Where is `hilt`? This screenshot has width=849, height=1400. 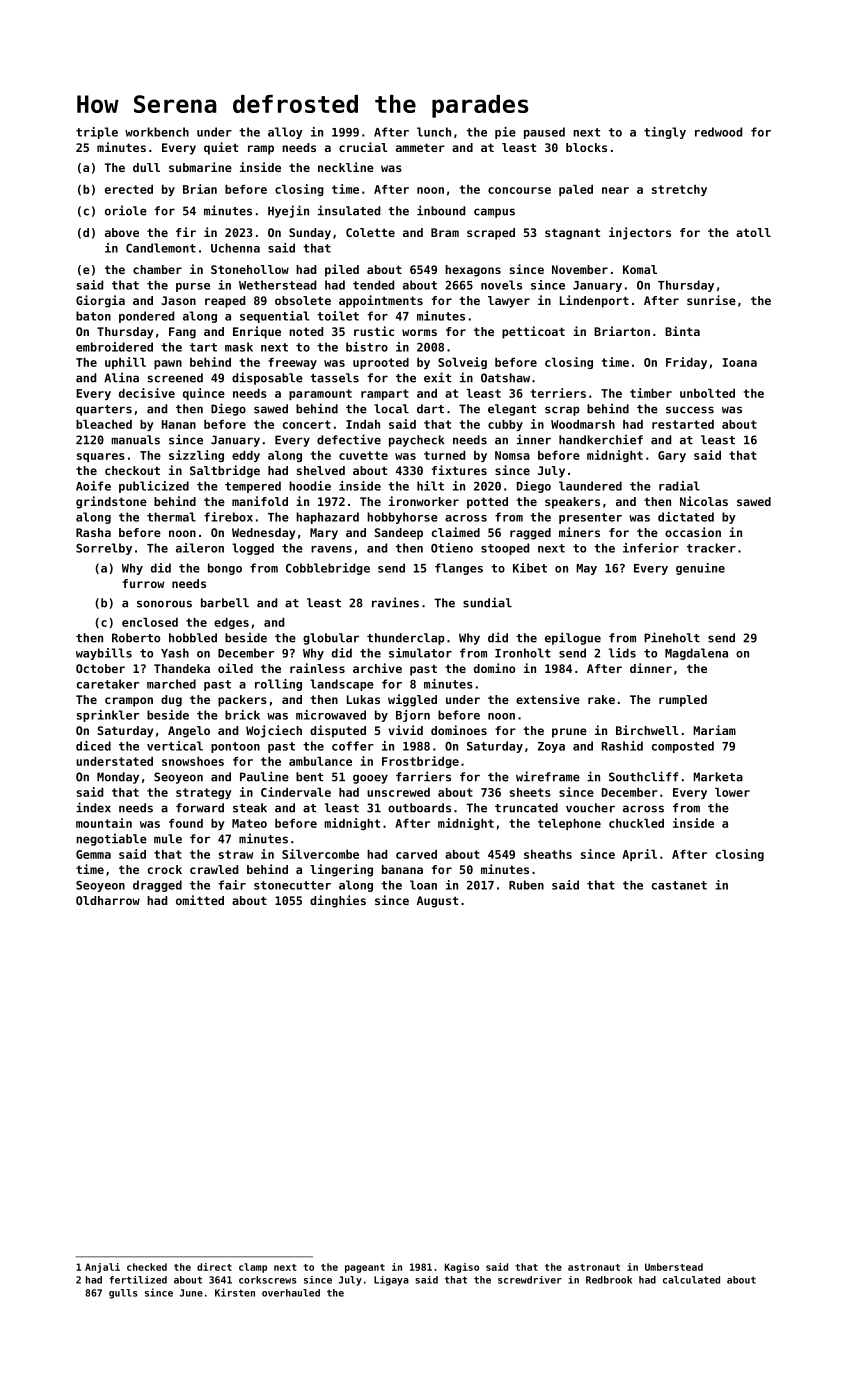
hilt is located at coordinates (430, 486).
